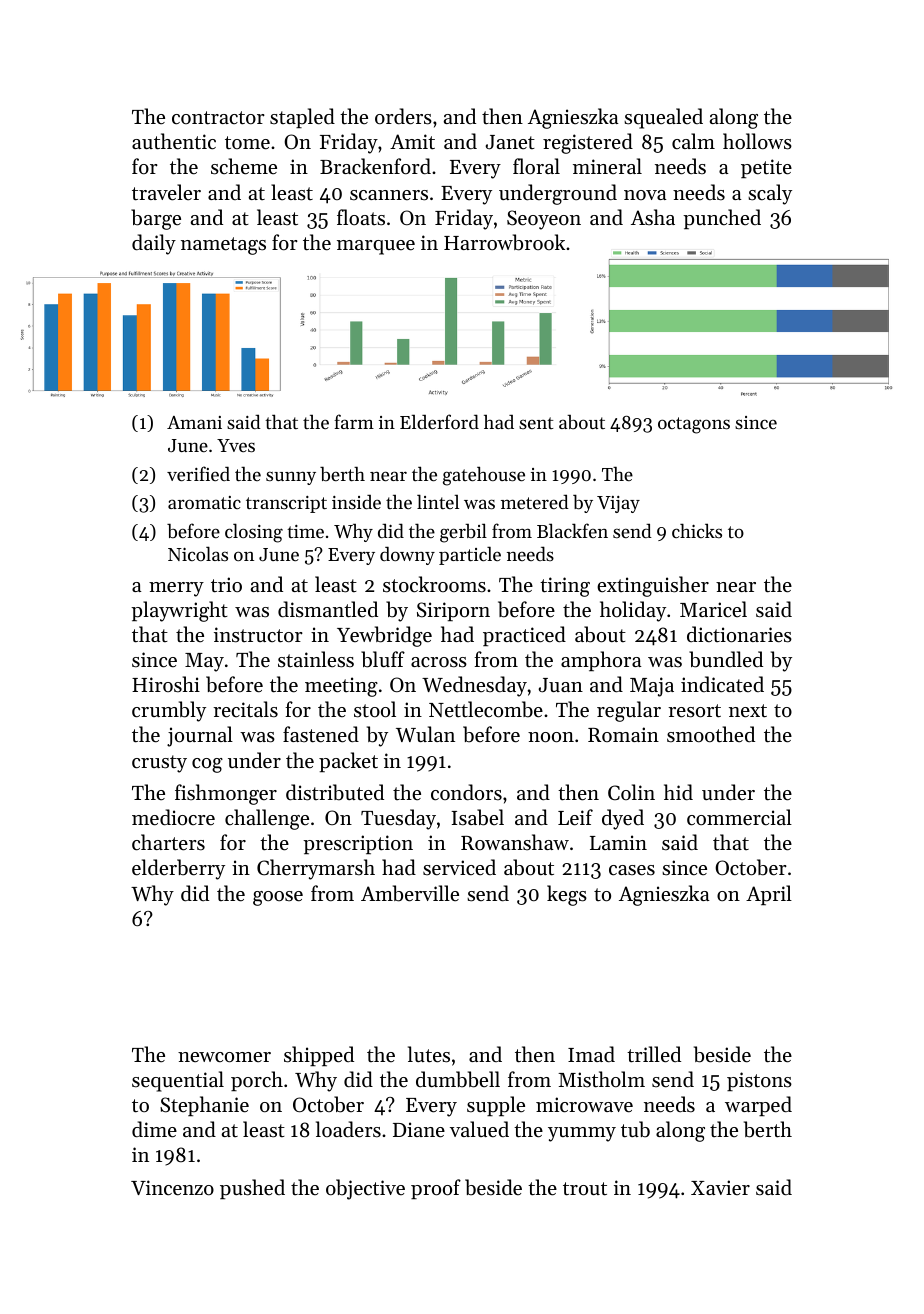 This screenshot has height=1314, width=924. Describe the element at coordinates (697, 530) in the screenshot. I see `chicks` at that location.
